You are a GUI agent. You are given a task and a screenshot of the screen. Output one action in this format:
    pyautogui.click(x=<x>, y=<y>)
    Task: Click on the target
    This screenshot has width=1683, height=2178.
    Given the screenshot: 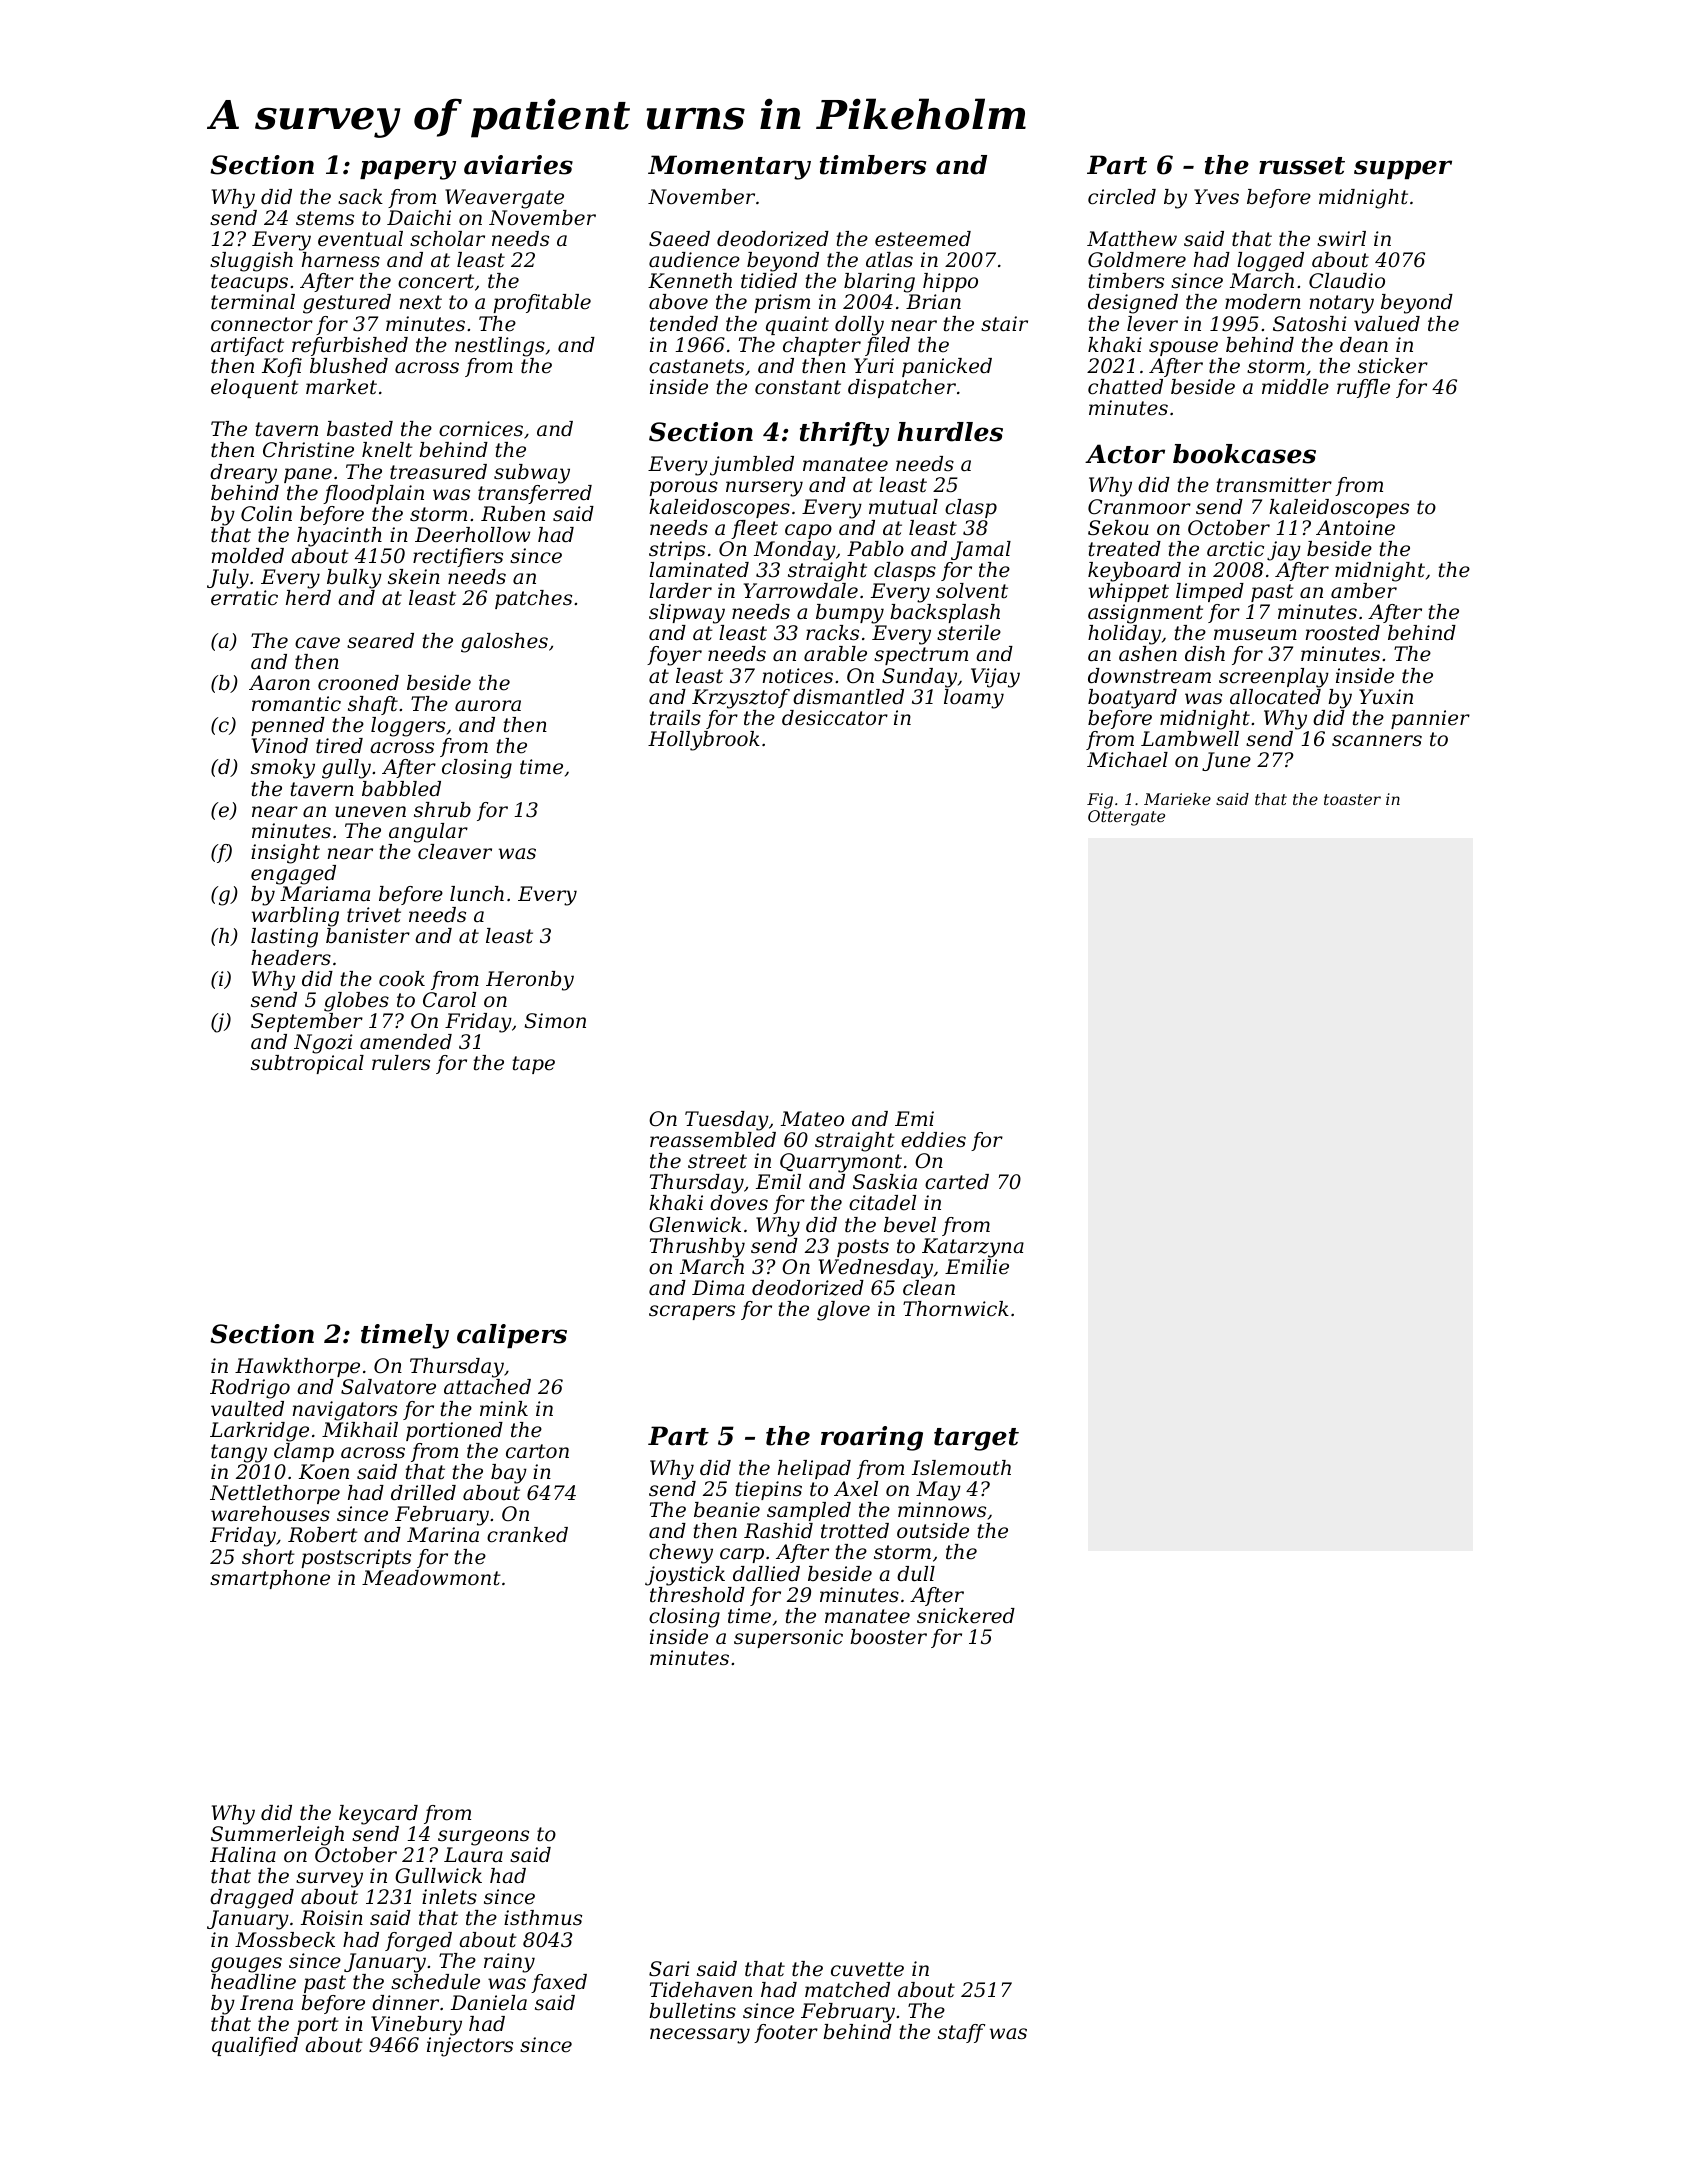 What is the action you would take?
    pyautogui.click(x=976, y=1439)
